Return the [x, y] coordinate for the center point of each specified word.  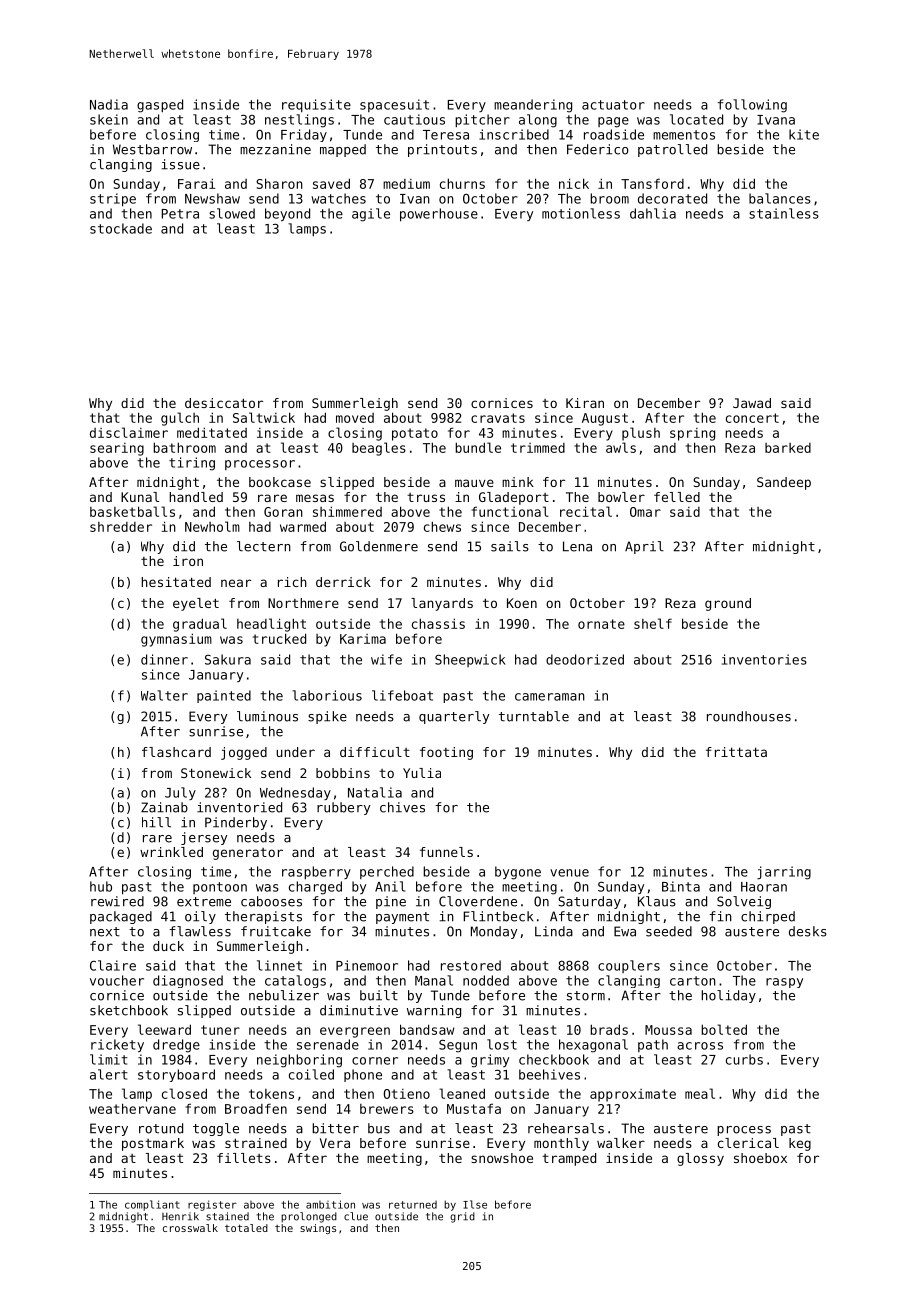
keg [800, 1144]
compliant [152, 1205]
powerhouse [439, 215]
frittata [736, 752]
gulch [180, 419]
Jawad [752, 403]
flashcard [176, 752]
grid [462, 1217]
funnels [446, 852]
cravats [498, 418]
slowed [232, 213]
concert [752, 418]
